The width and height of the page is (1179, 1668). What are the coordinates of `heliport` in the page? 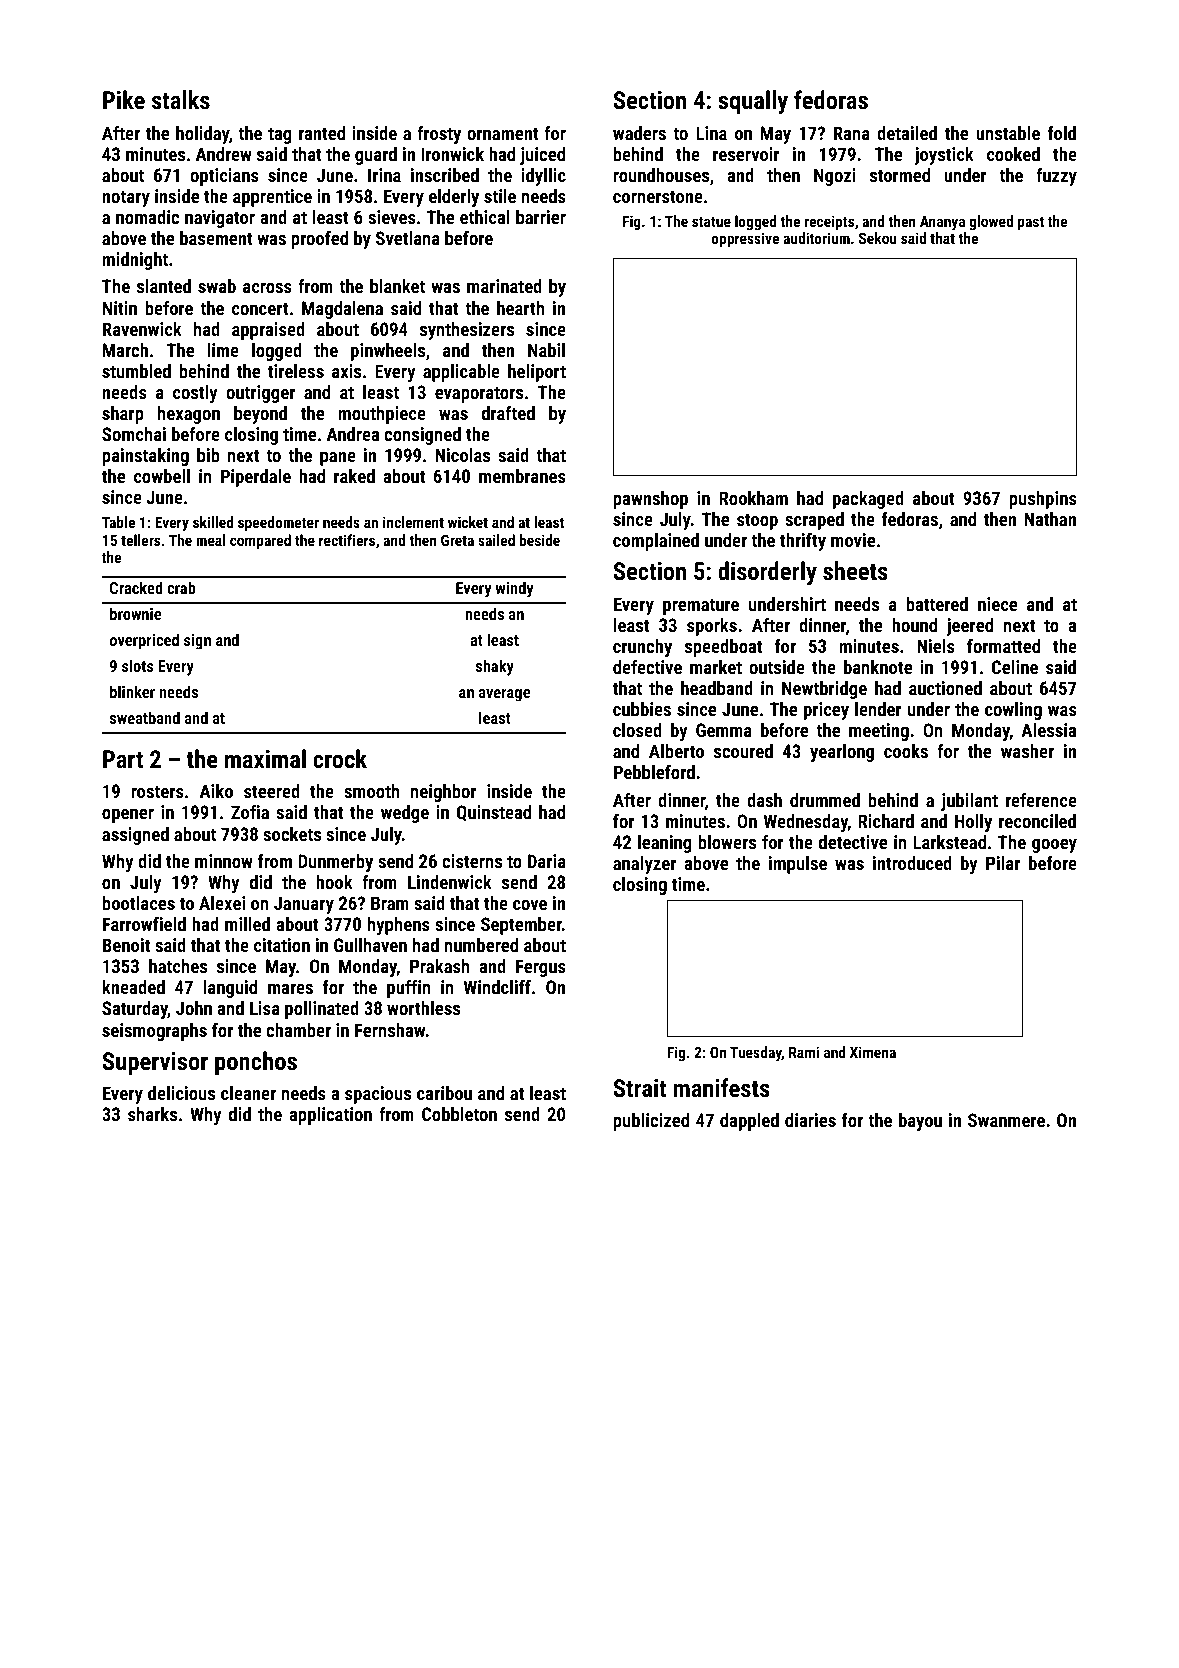 It's located at (537, 373).
